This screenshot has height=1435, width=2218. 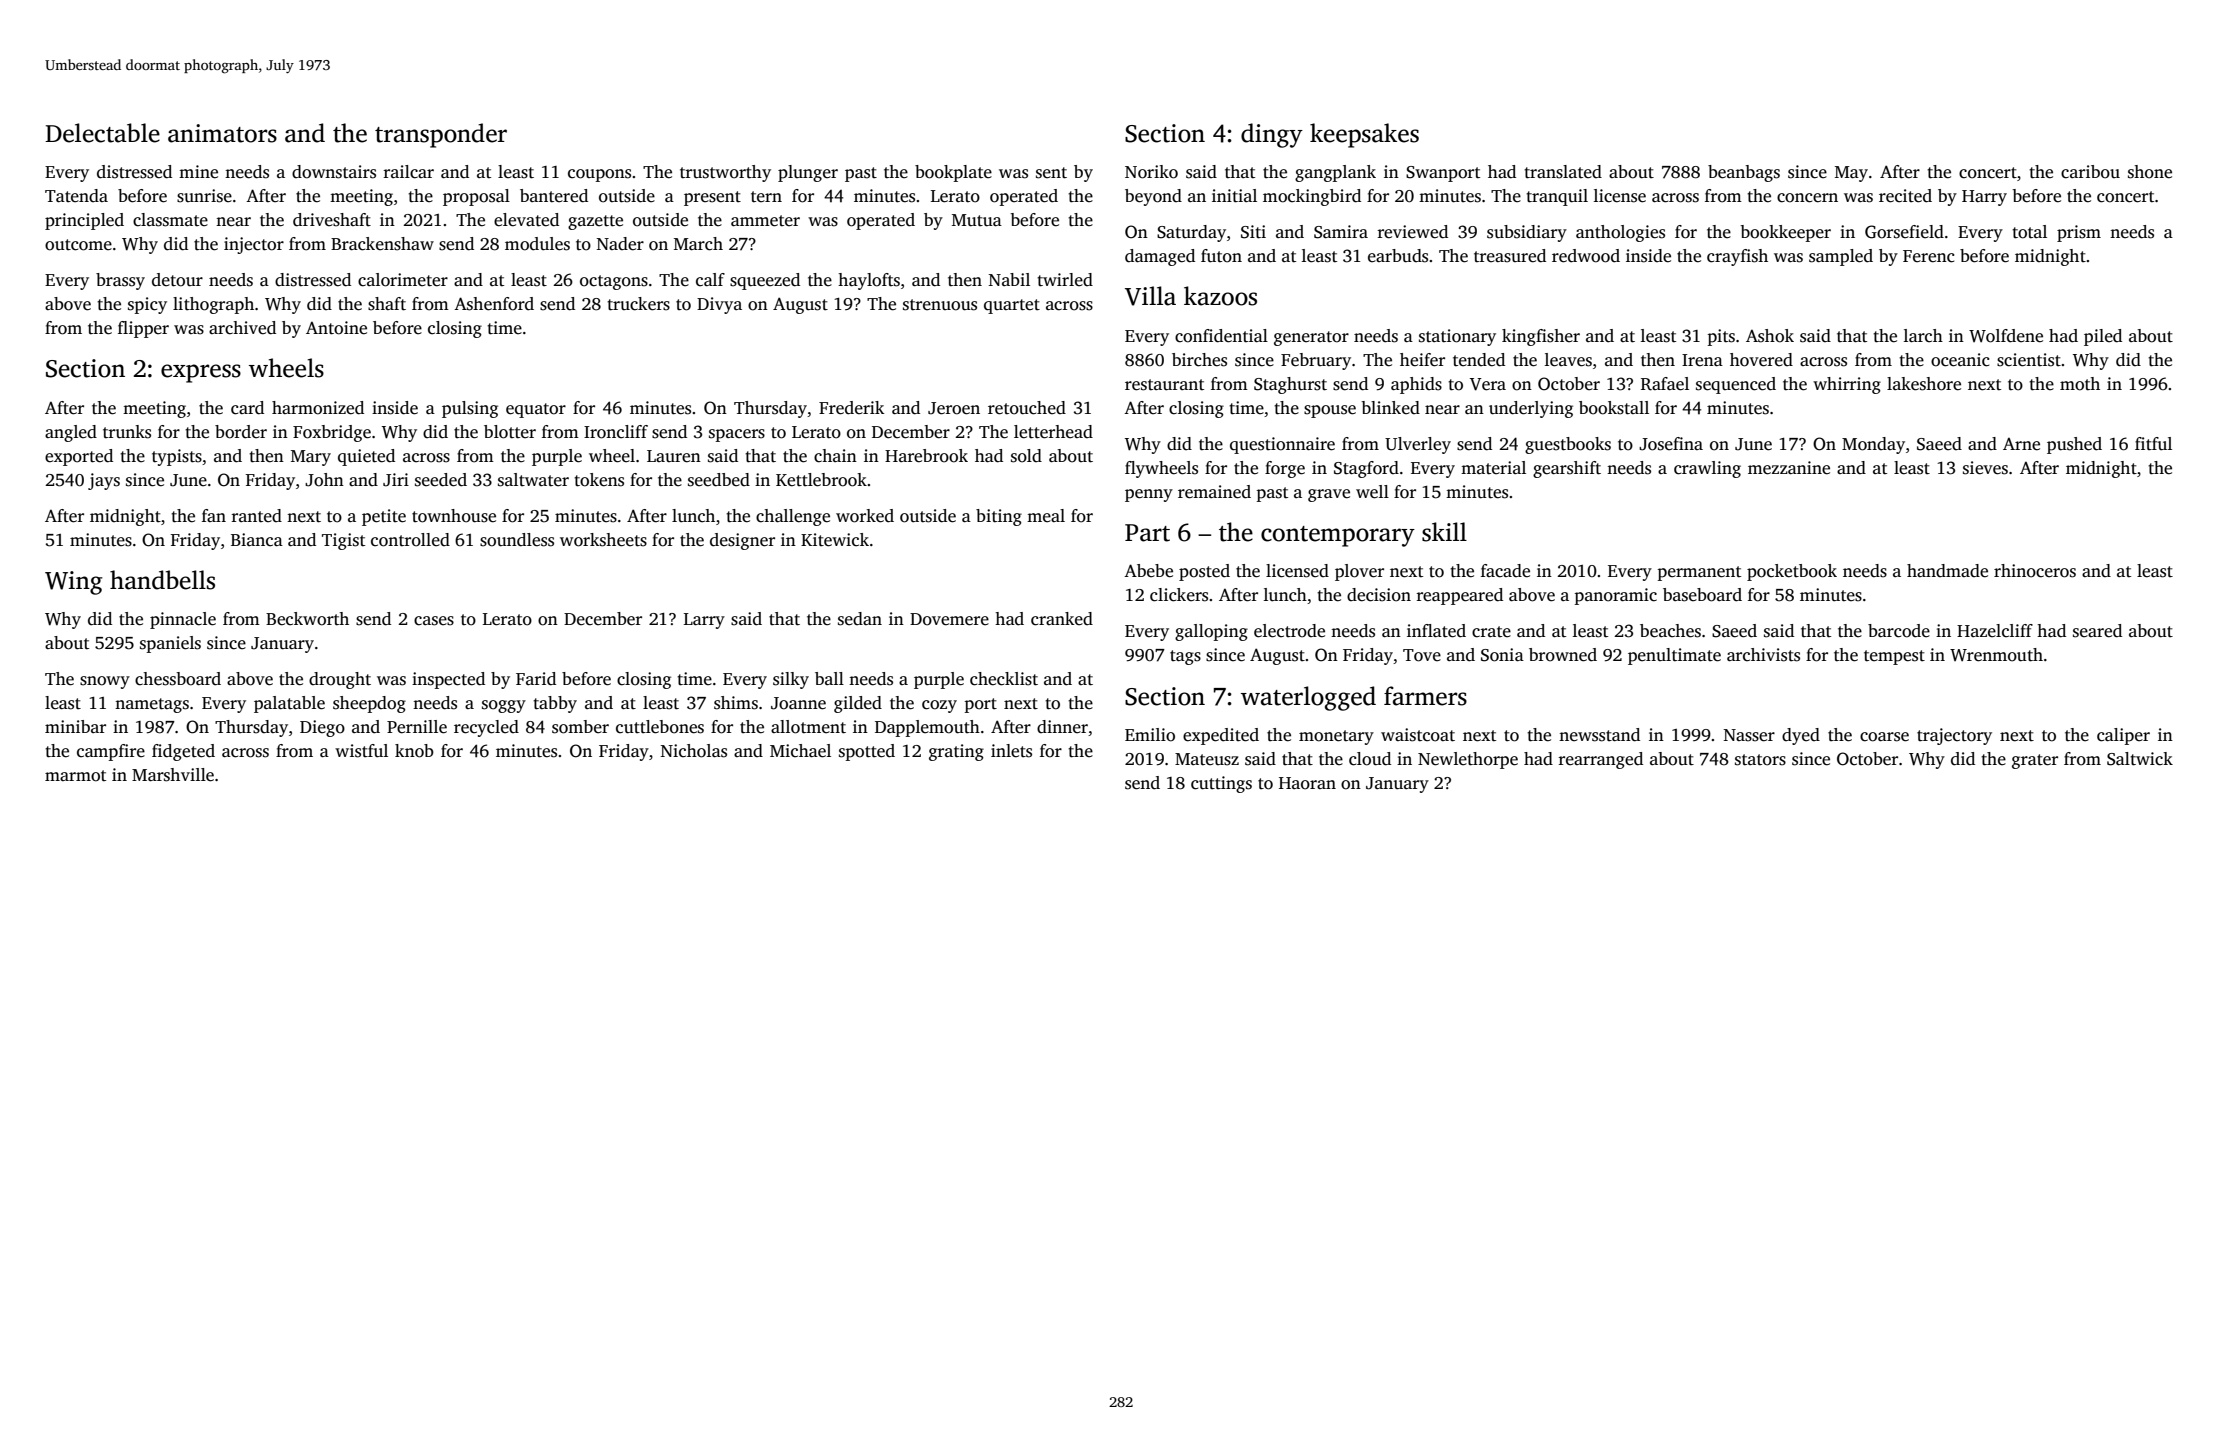 What do you see at coordinates (2029, 232) in the screenshot?
I see `total` at bounding box center [2029, 232].
